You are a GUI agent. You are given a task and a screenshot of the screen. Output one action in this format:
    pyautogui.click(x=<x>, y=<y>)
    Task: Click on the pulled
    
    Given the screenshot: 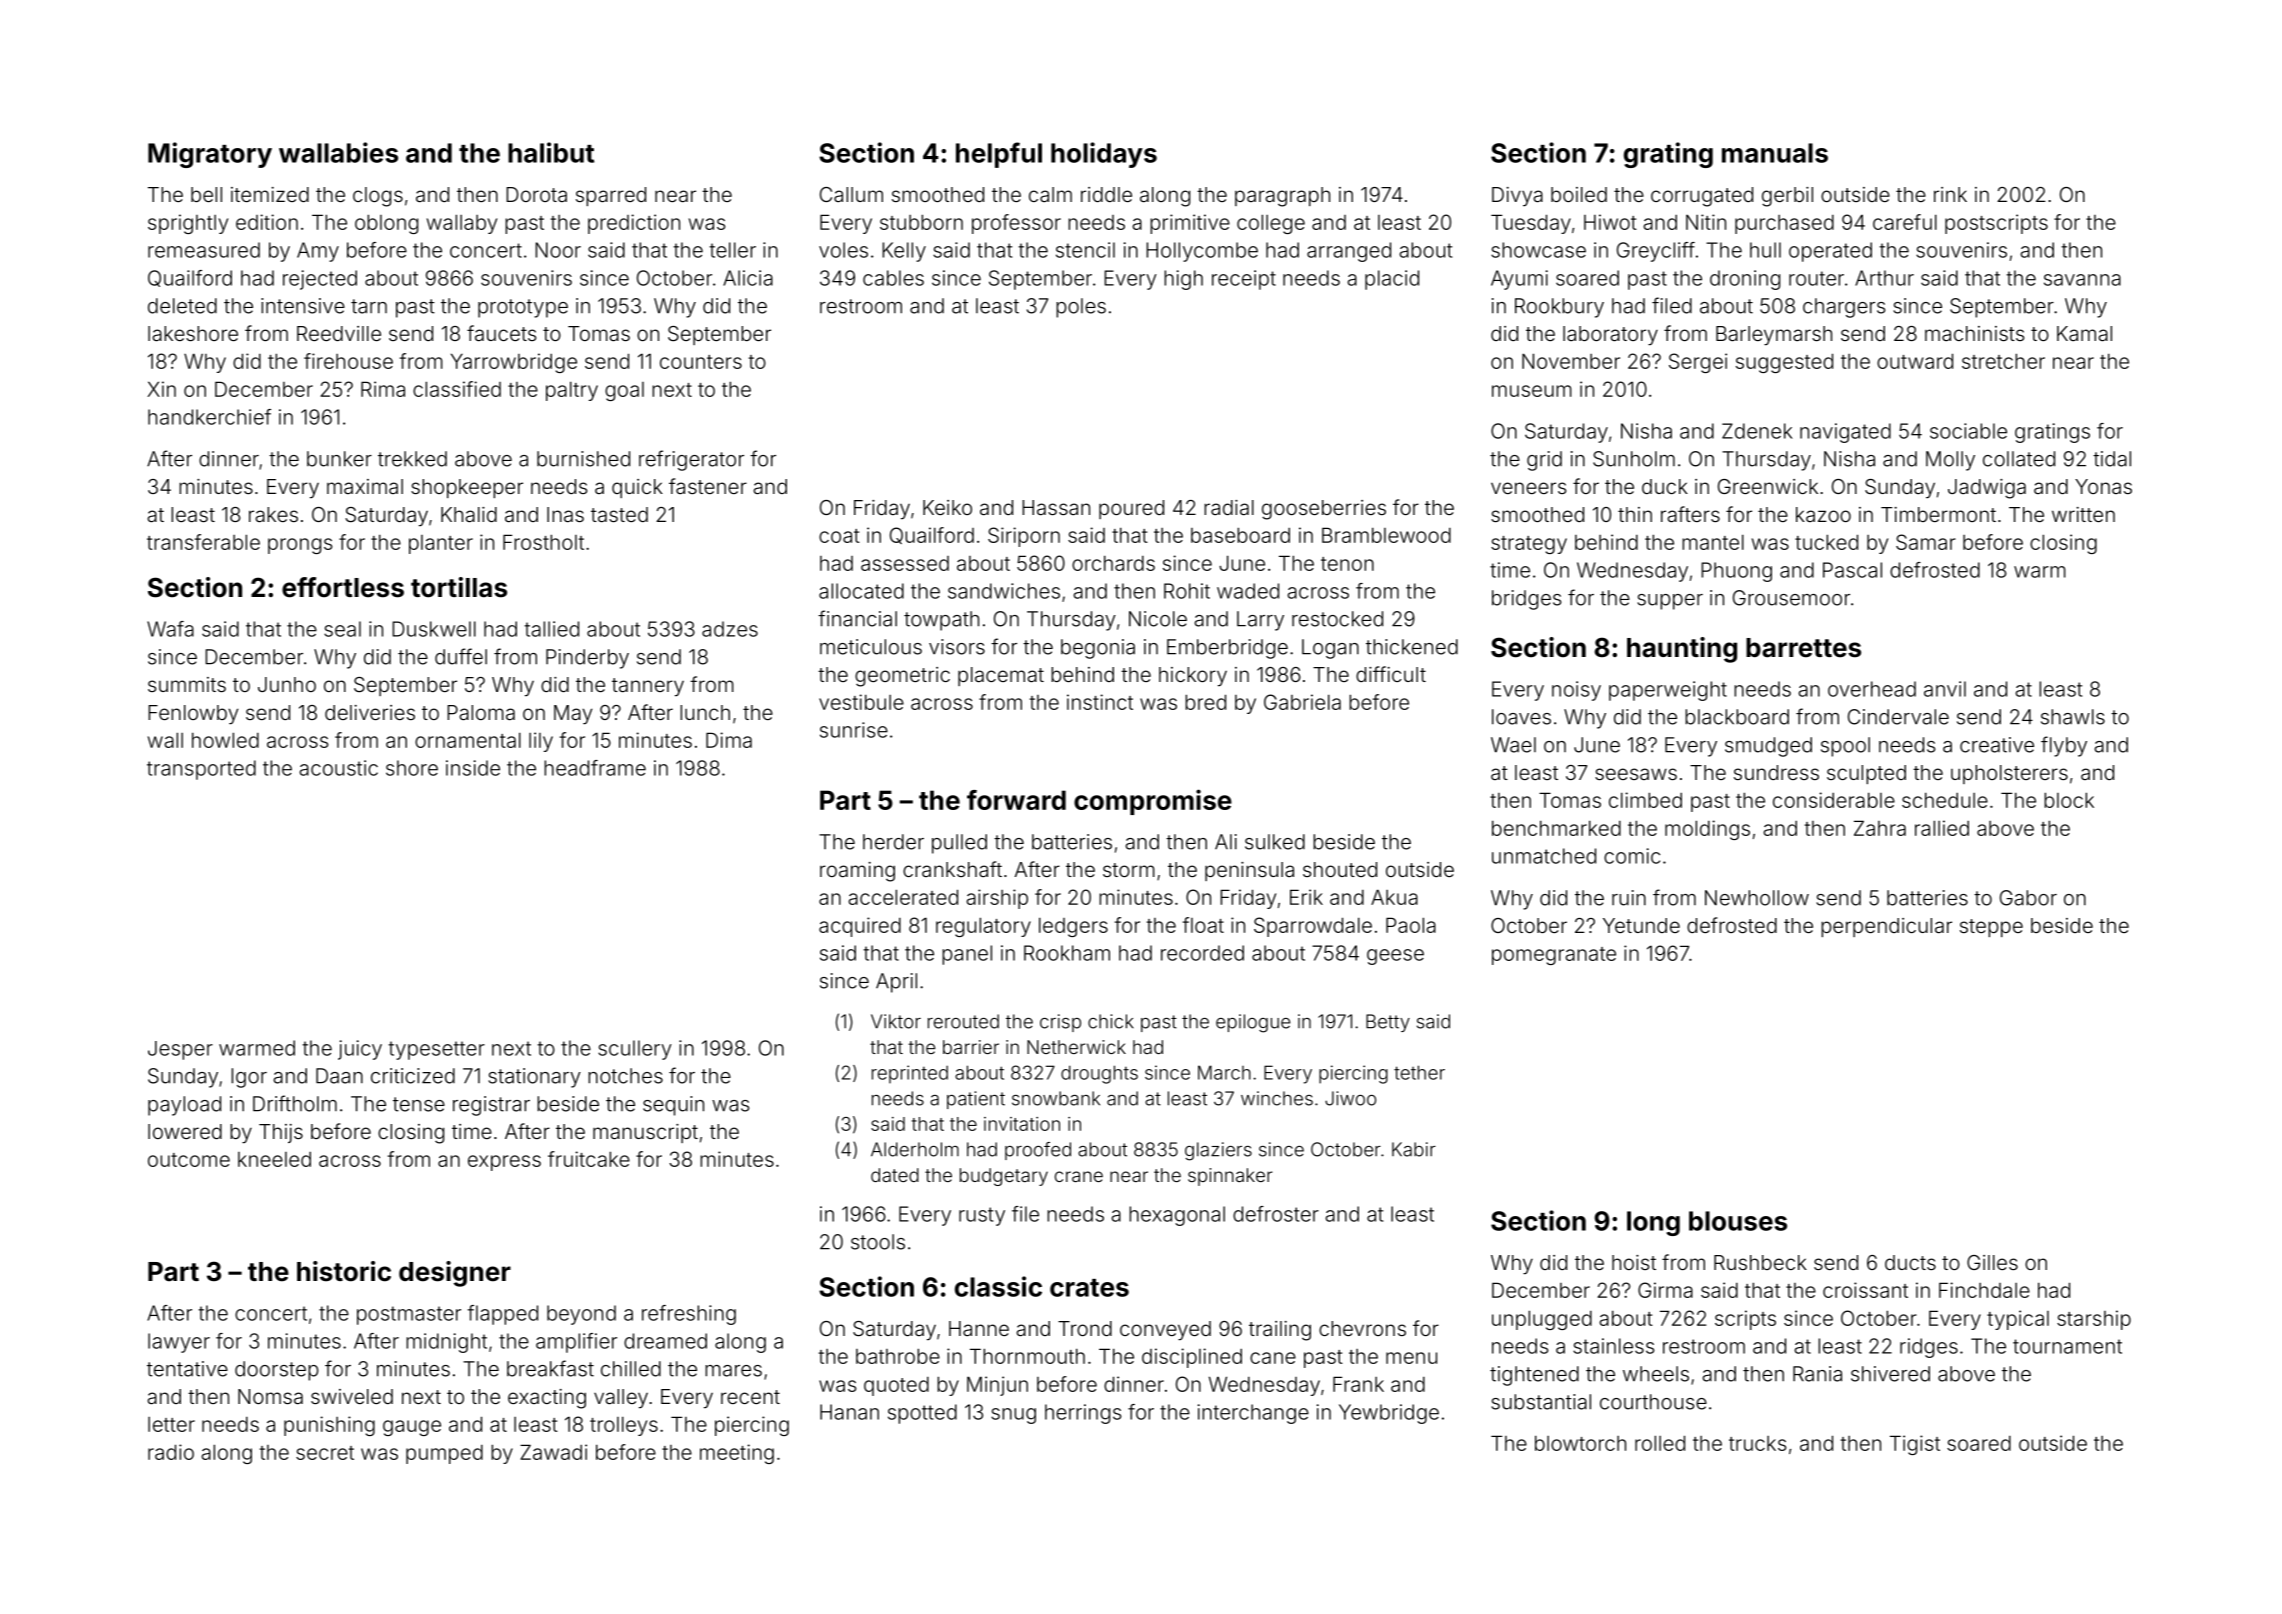 What is the action you would take?
    pyautogui.click(x=959, y=844)
